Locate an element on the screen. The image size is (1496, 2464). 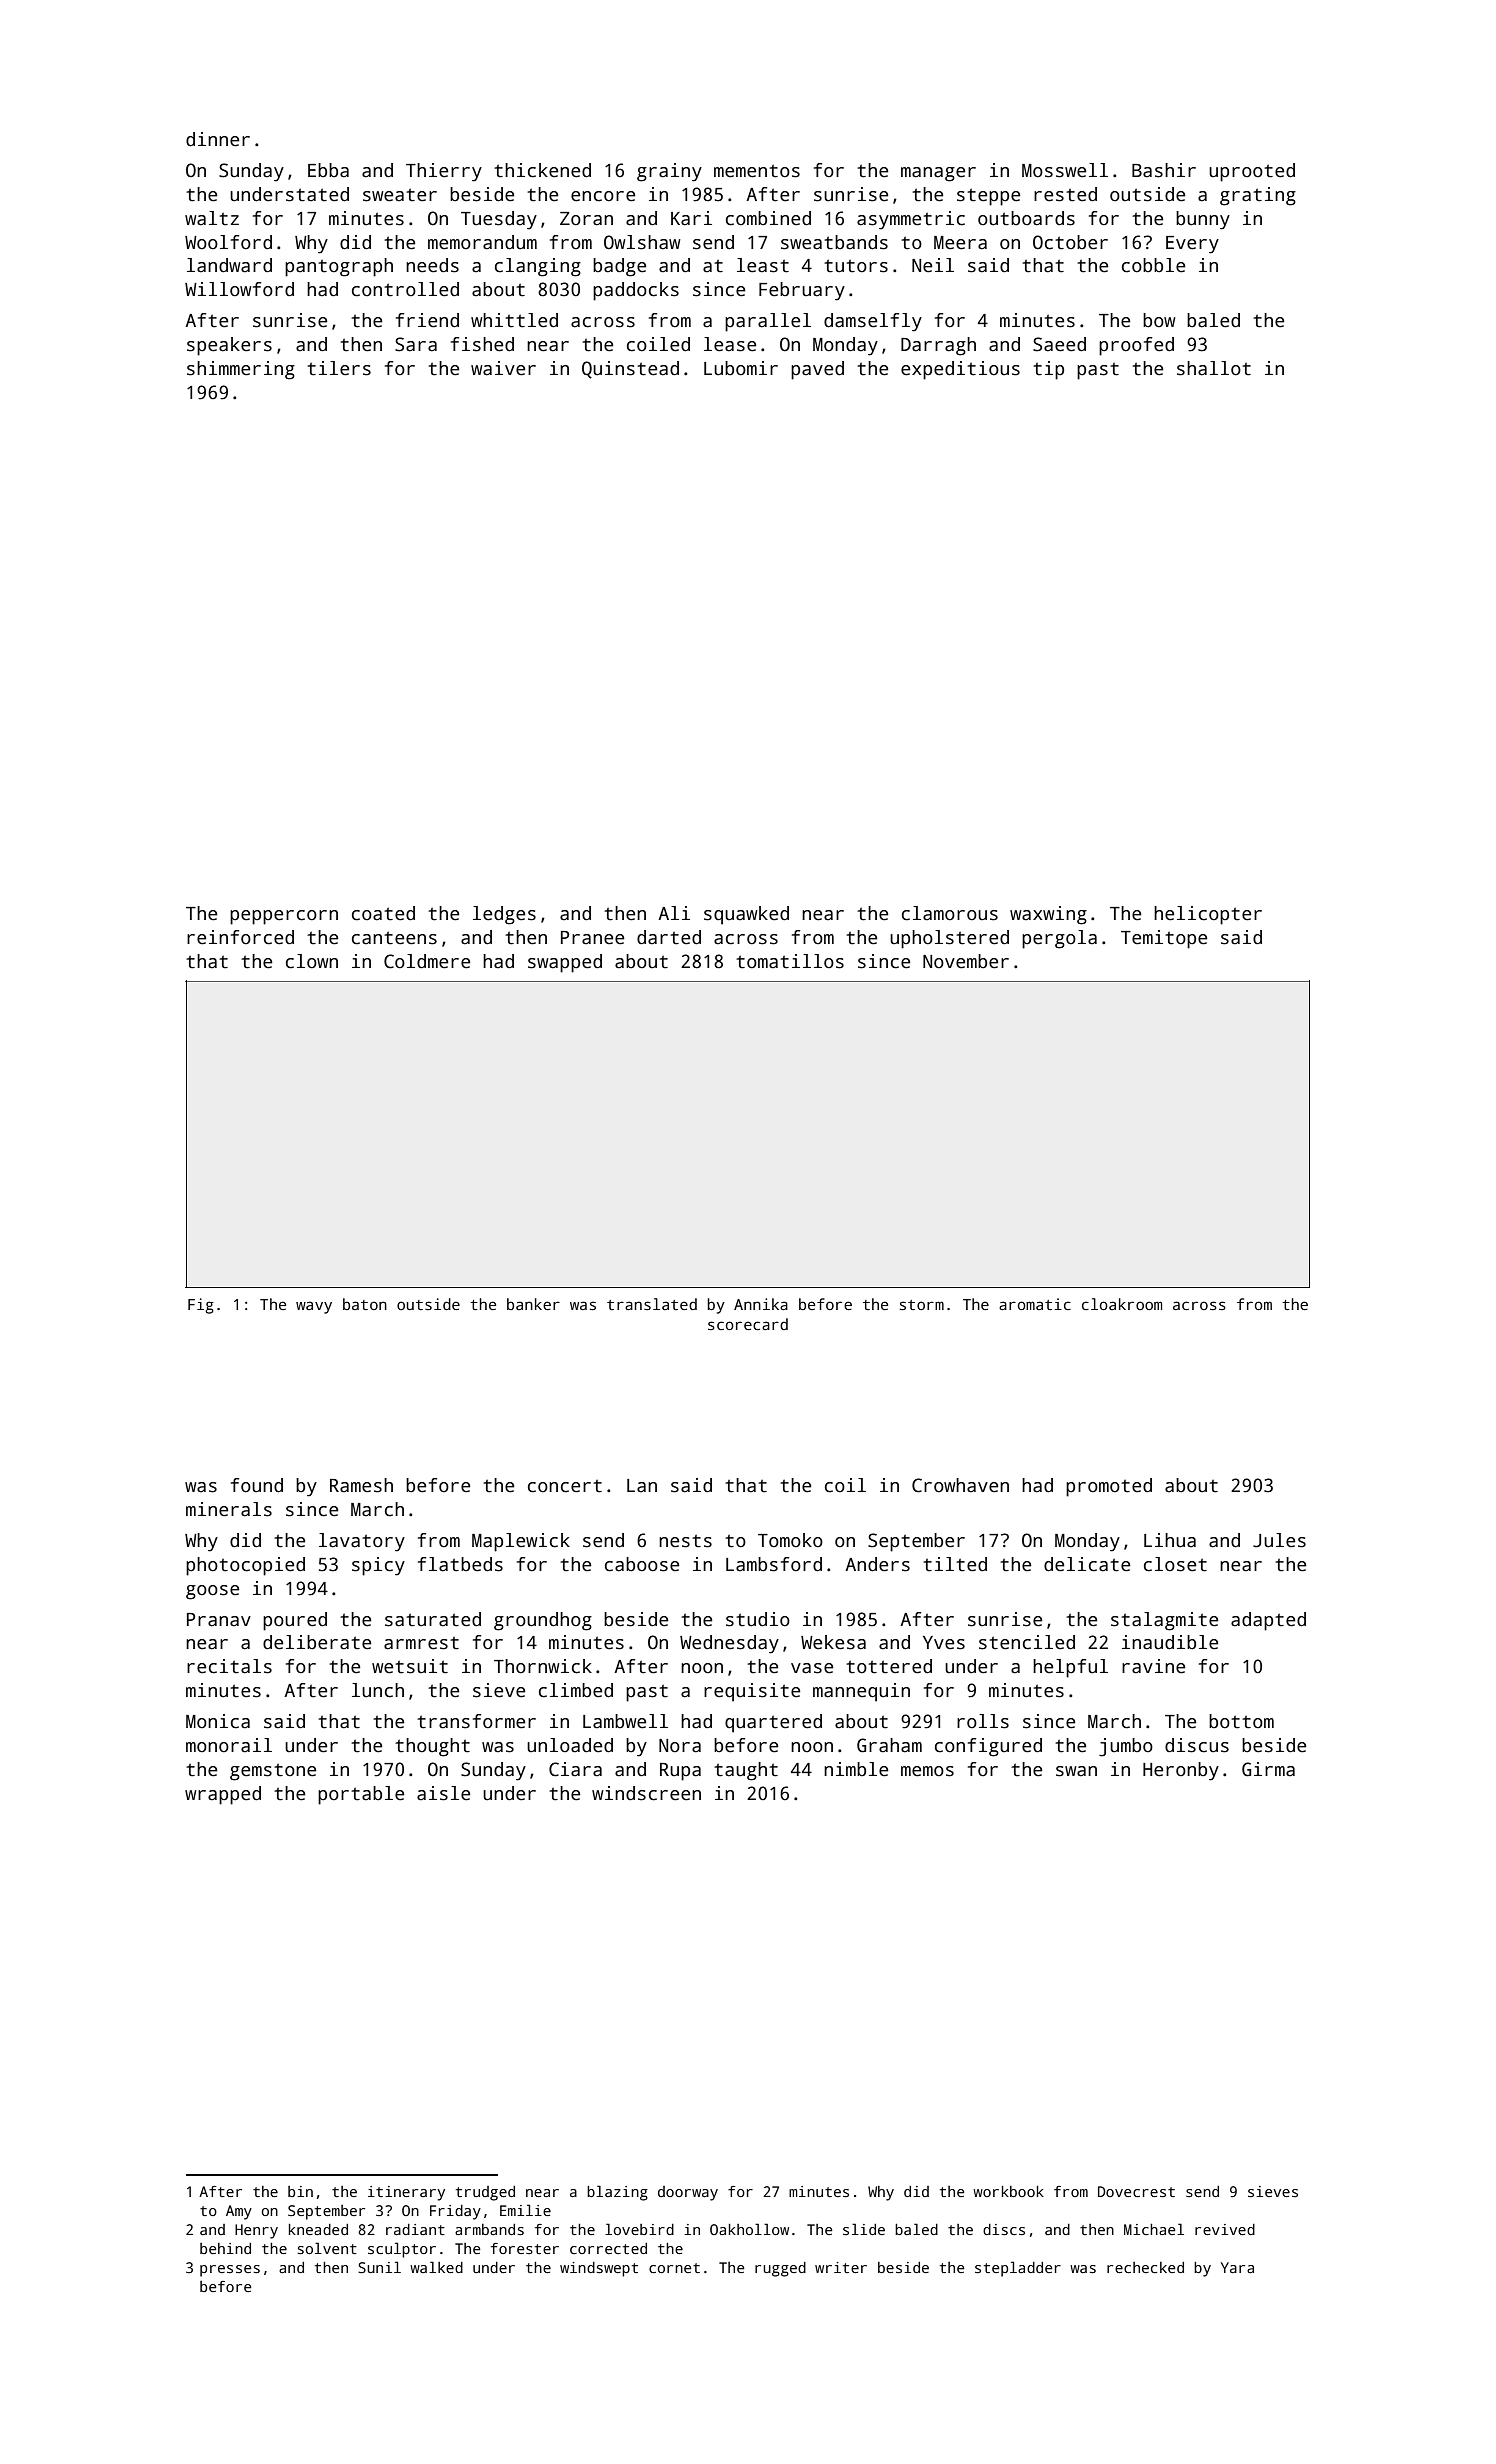
uprooted is located at coordinates (1252, 172).
